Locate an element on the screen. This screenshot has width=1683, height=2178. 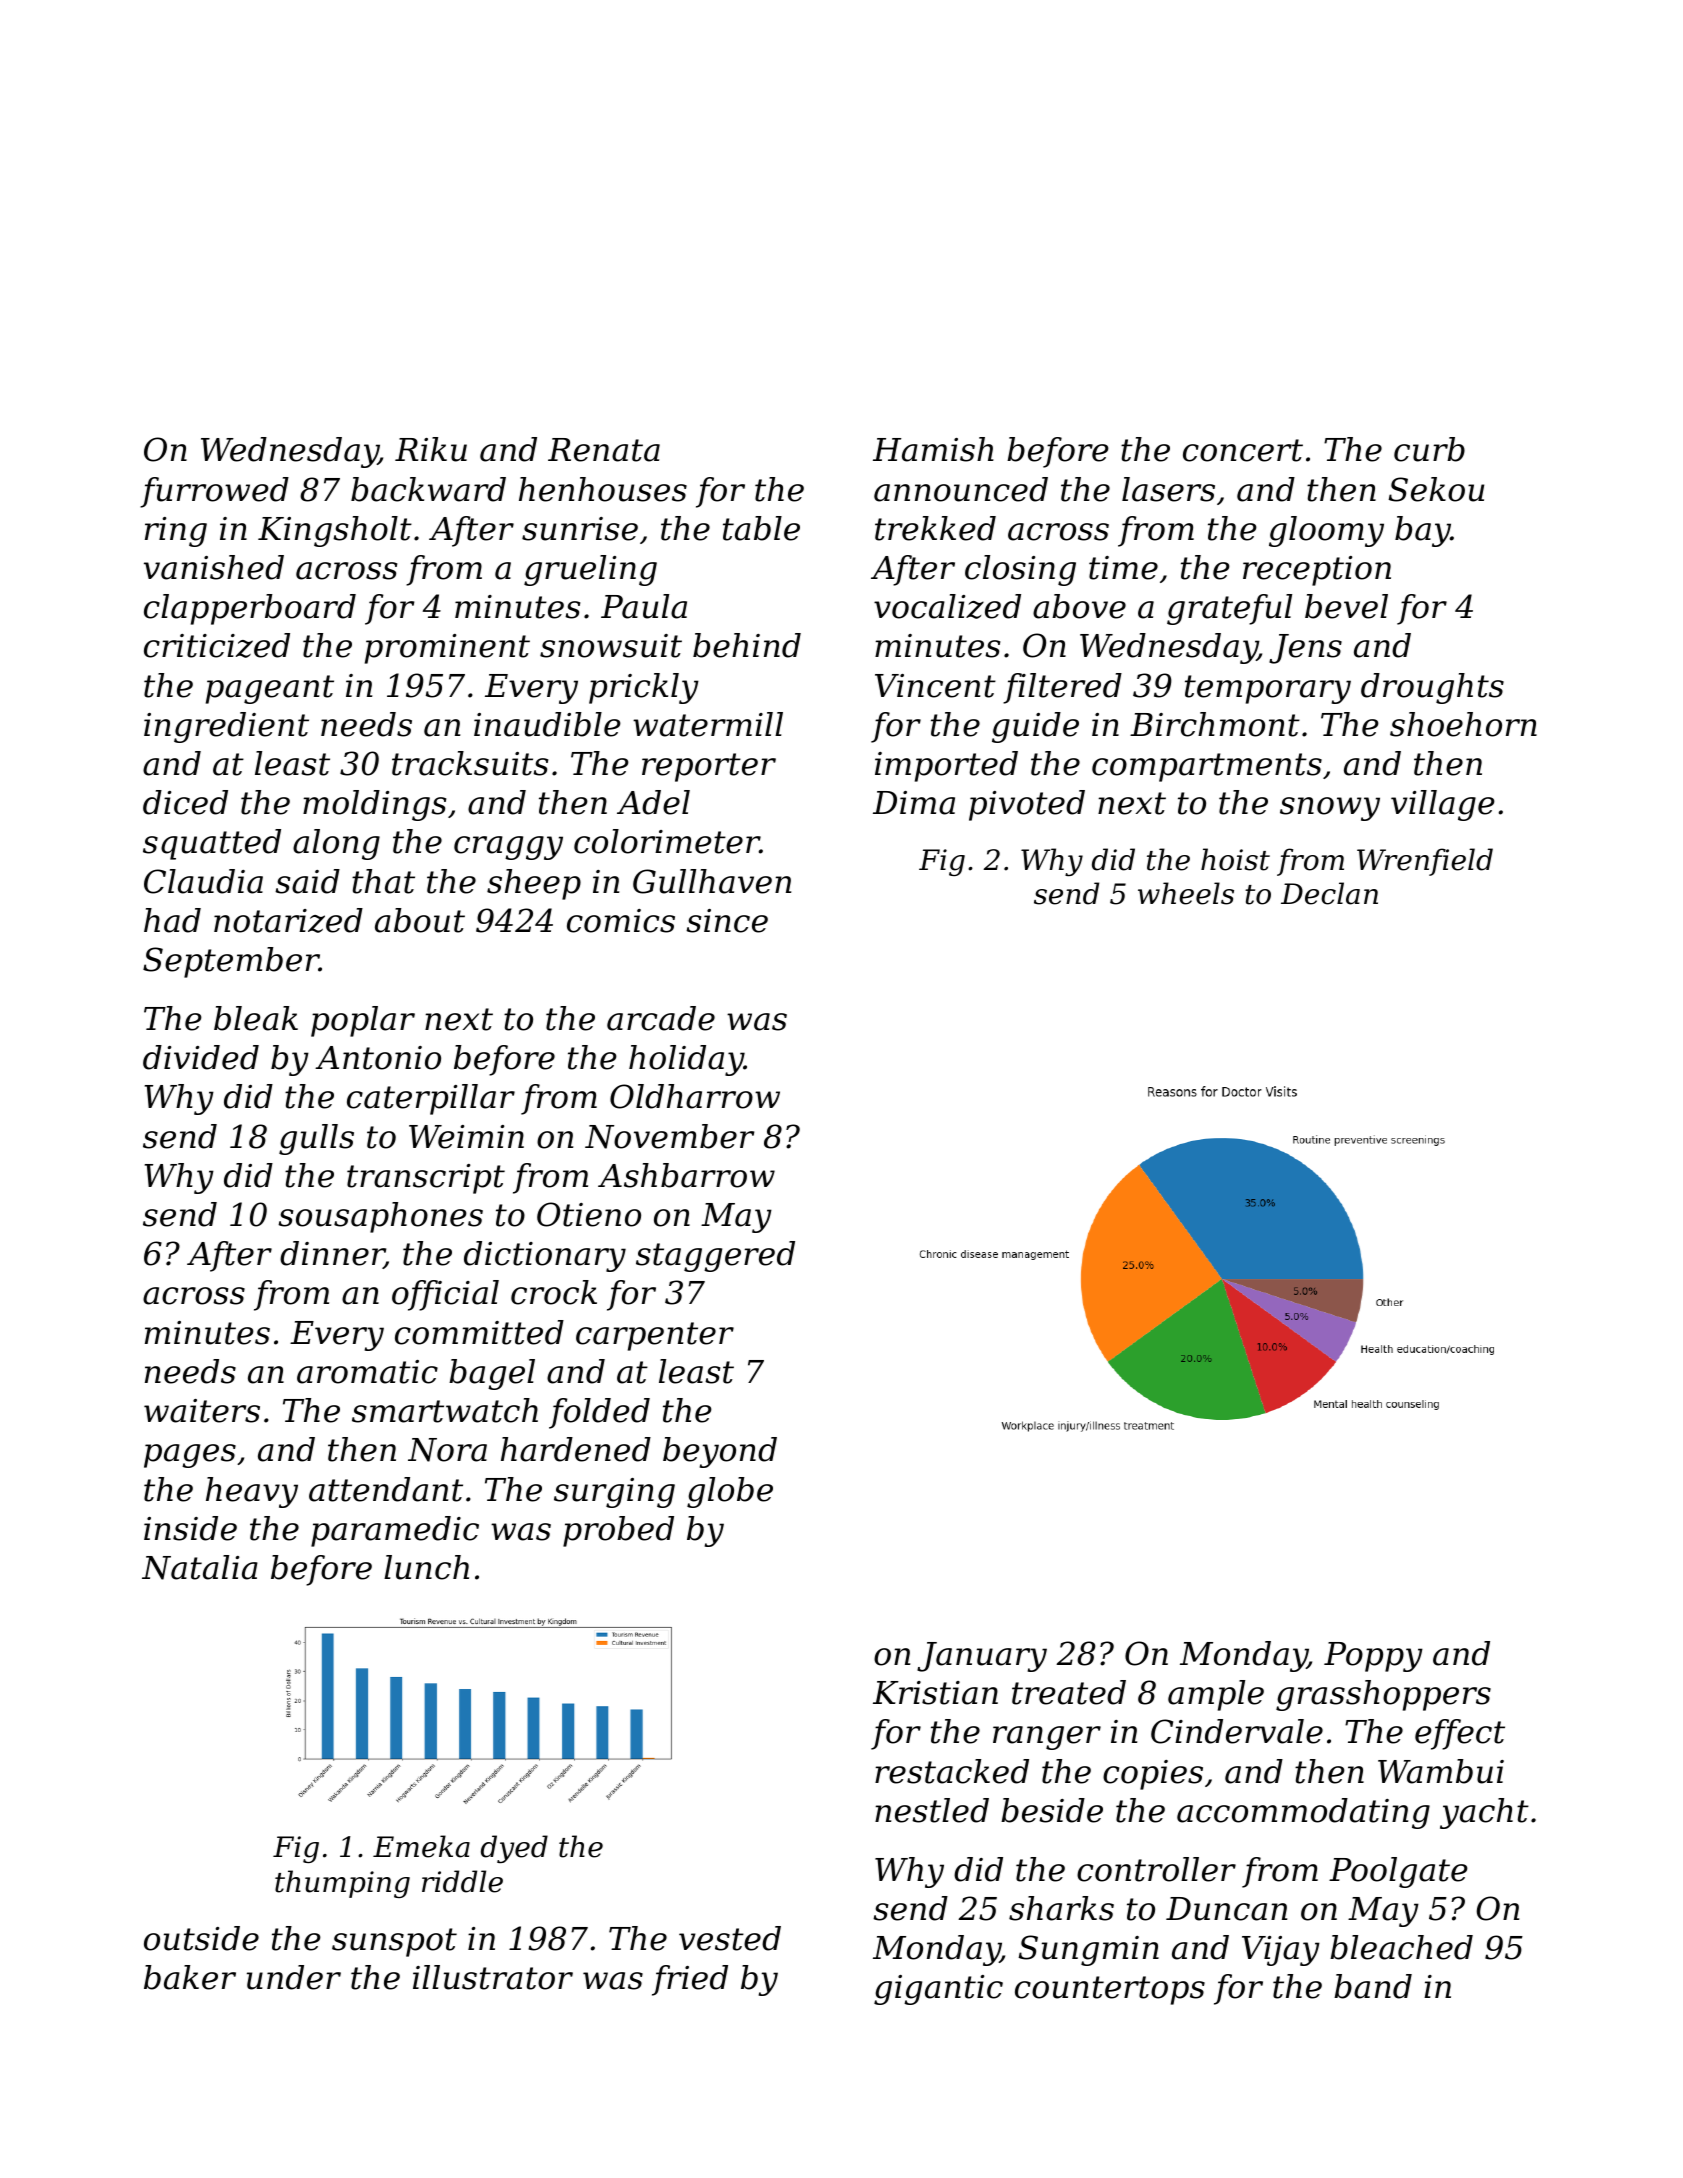
thumping is located at coordinates (342, 1884).
